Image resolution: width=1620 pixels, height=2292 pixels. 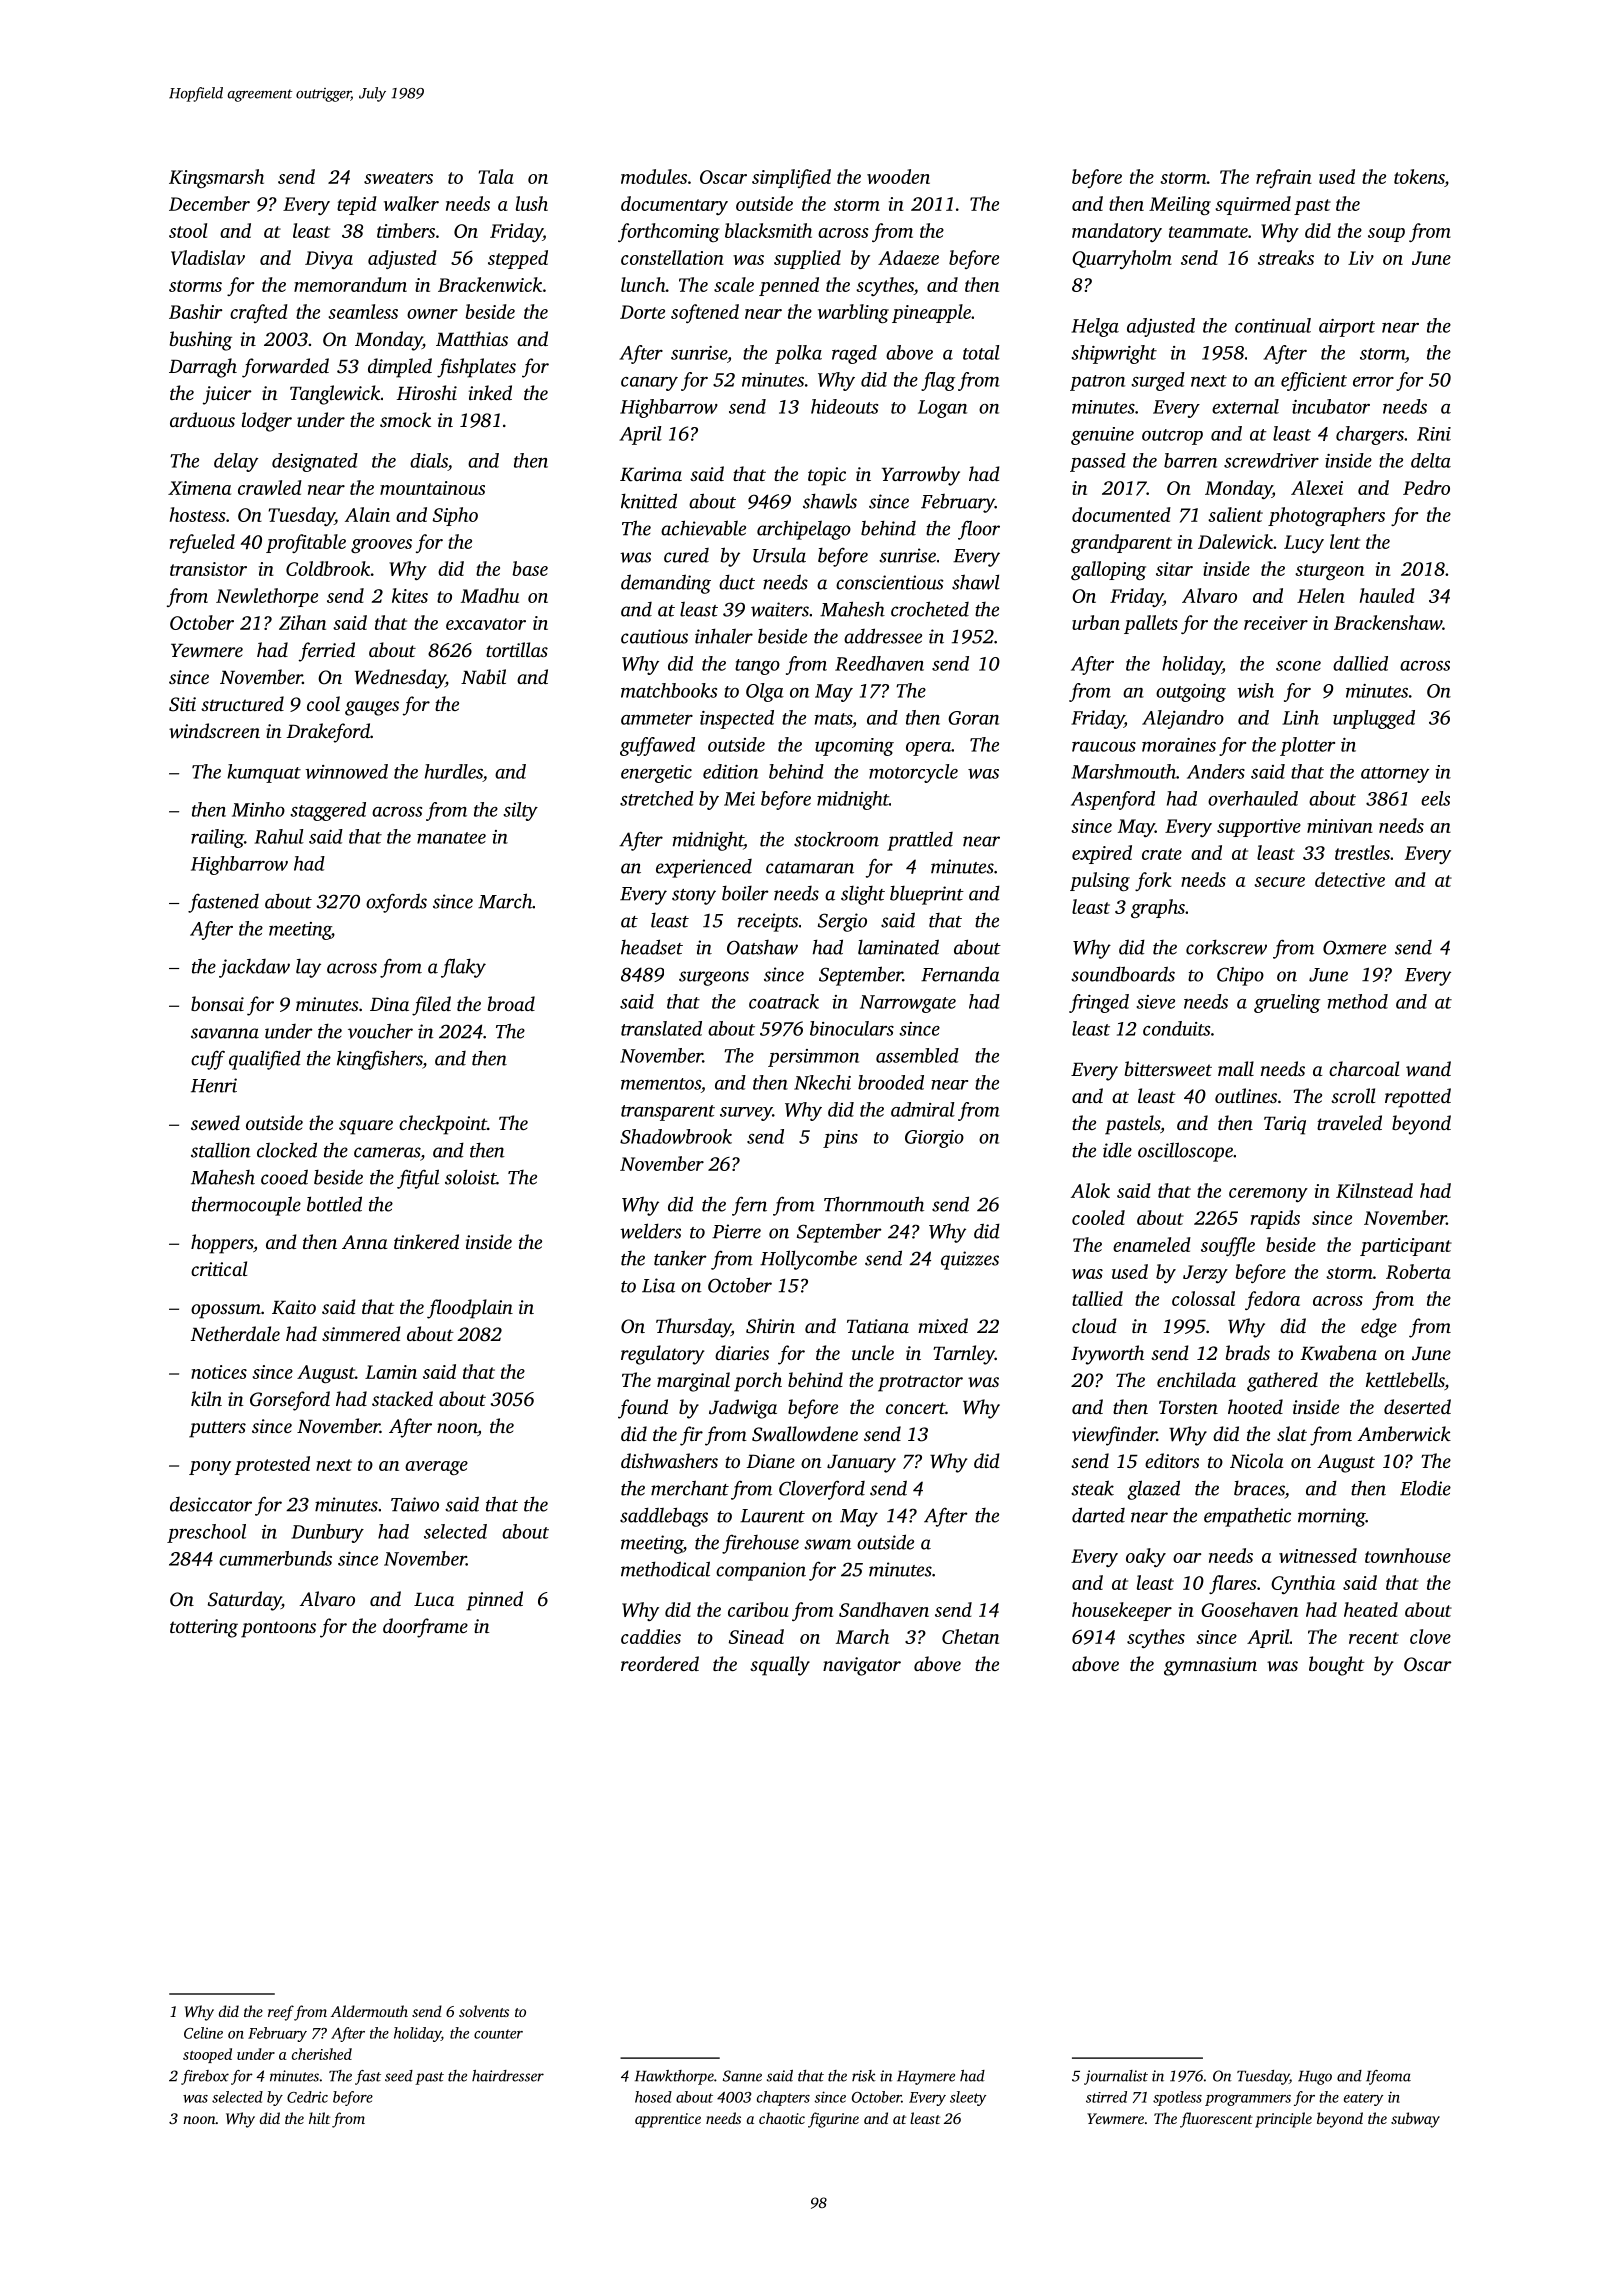 What do you see at coordinates (833, 2120) in the page?
I see `figurine` at bounding box center [833, 2120].
